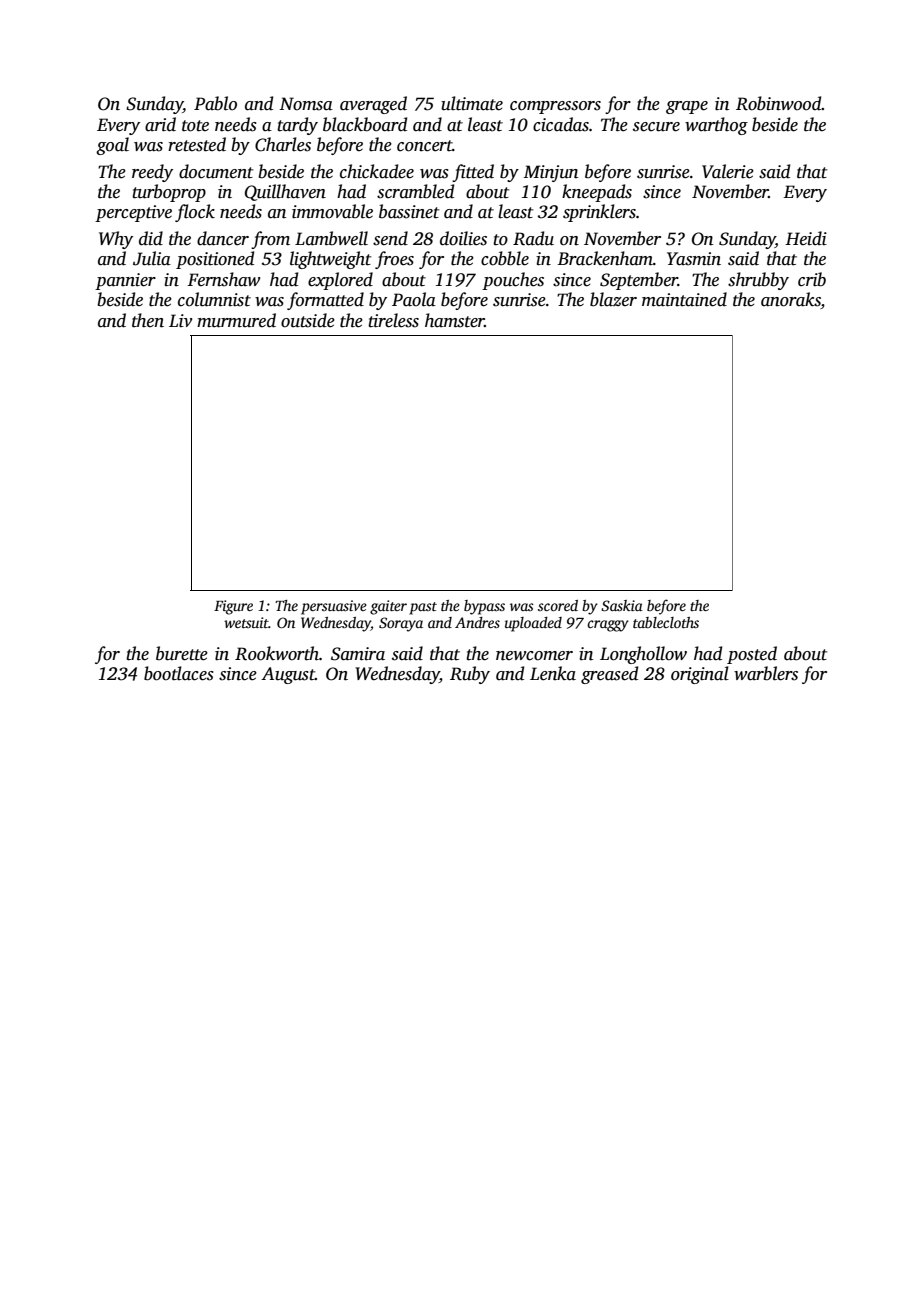  What do you see at coordinates (233, 607) in the screenshot?
I see `Figure` at bounding box center [233, 607].
